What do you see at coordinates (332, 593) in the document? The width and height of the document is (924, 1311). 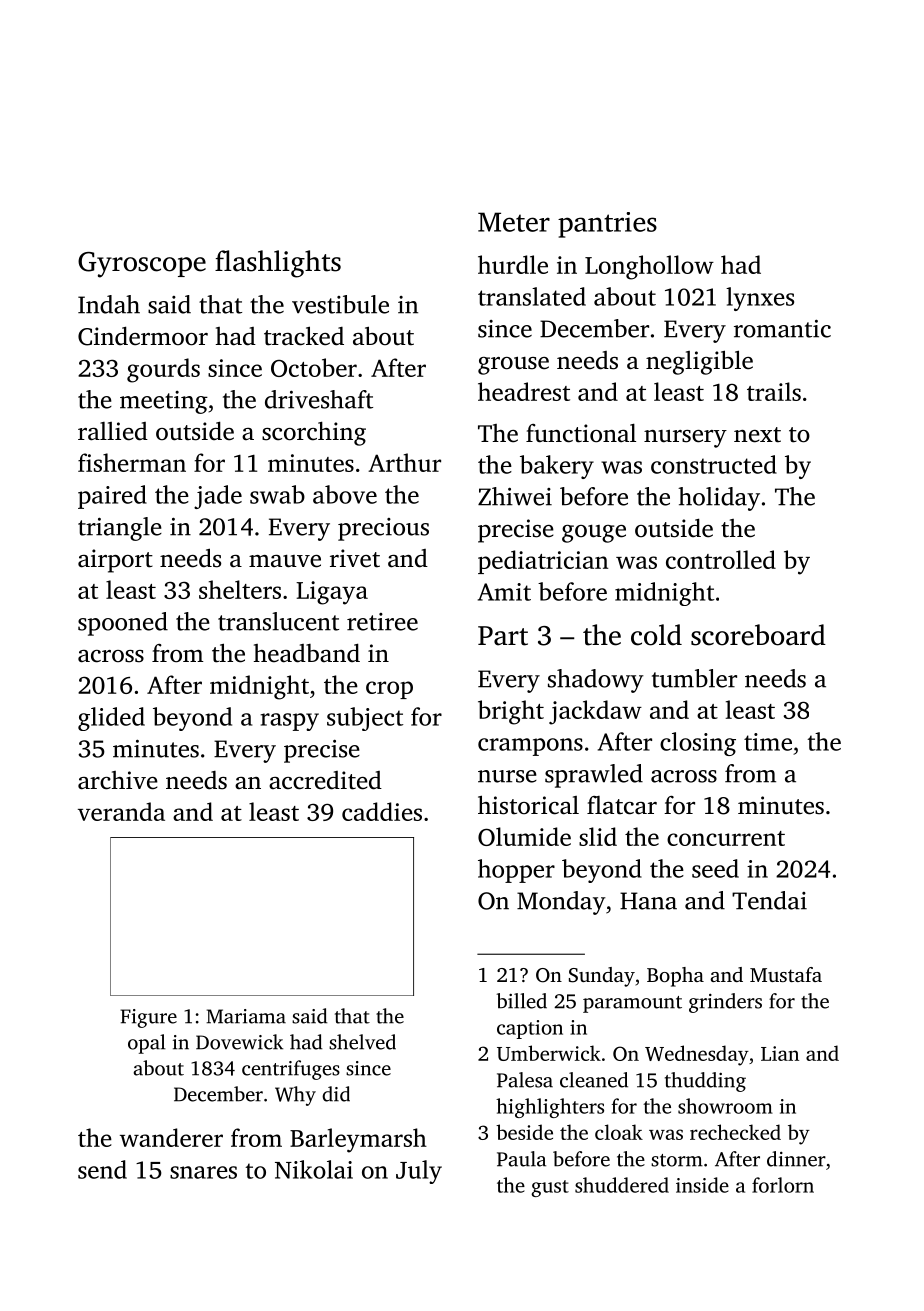 I see `Ligaya` at bounding box center [332, 593].
